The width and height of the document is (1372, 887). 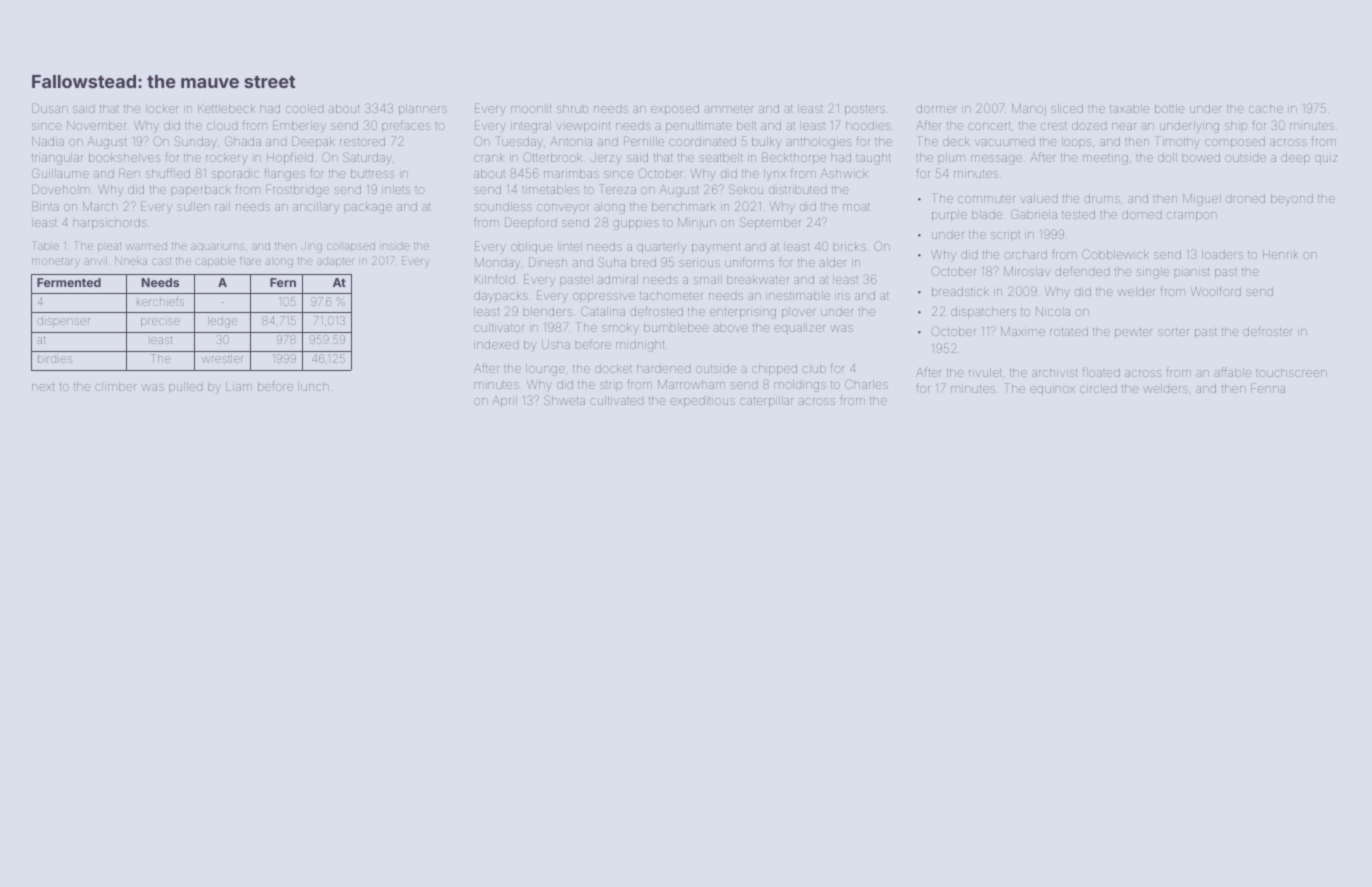 What do you see at coordinates (305, 108) in the document?
I see `cooled` at bounding box center [305, 108].
